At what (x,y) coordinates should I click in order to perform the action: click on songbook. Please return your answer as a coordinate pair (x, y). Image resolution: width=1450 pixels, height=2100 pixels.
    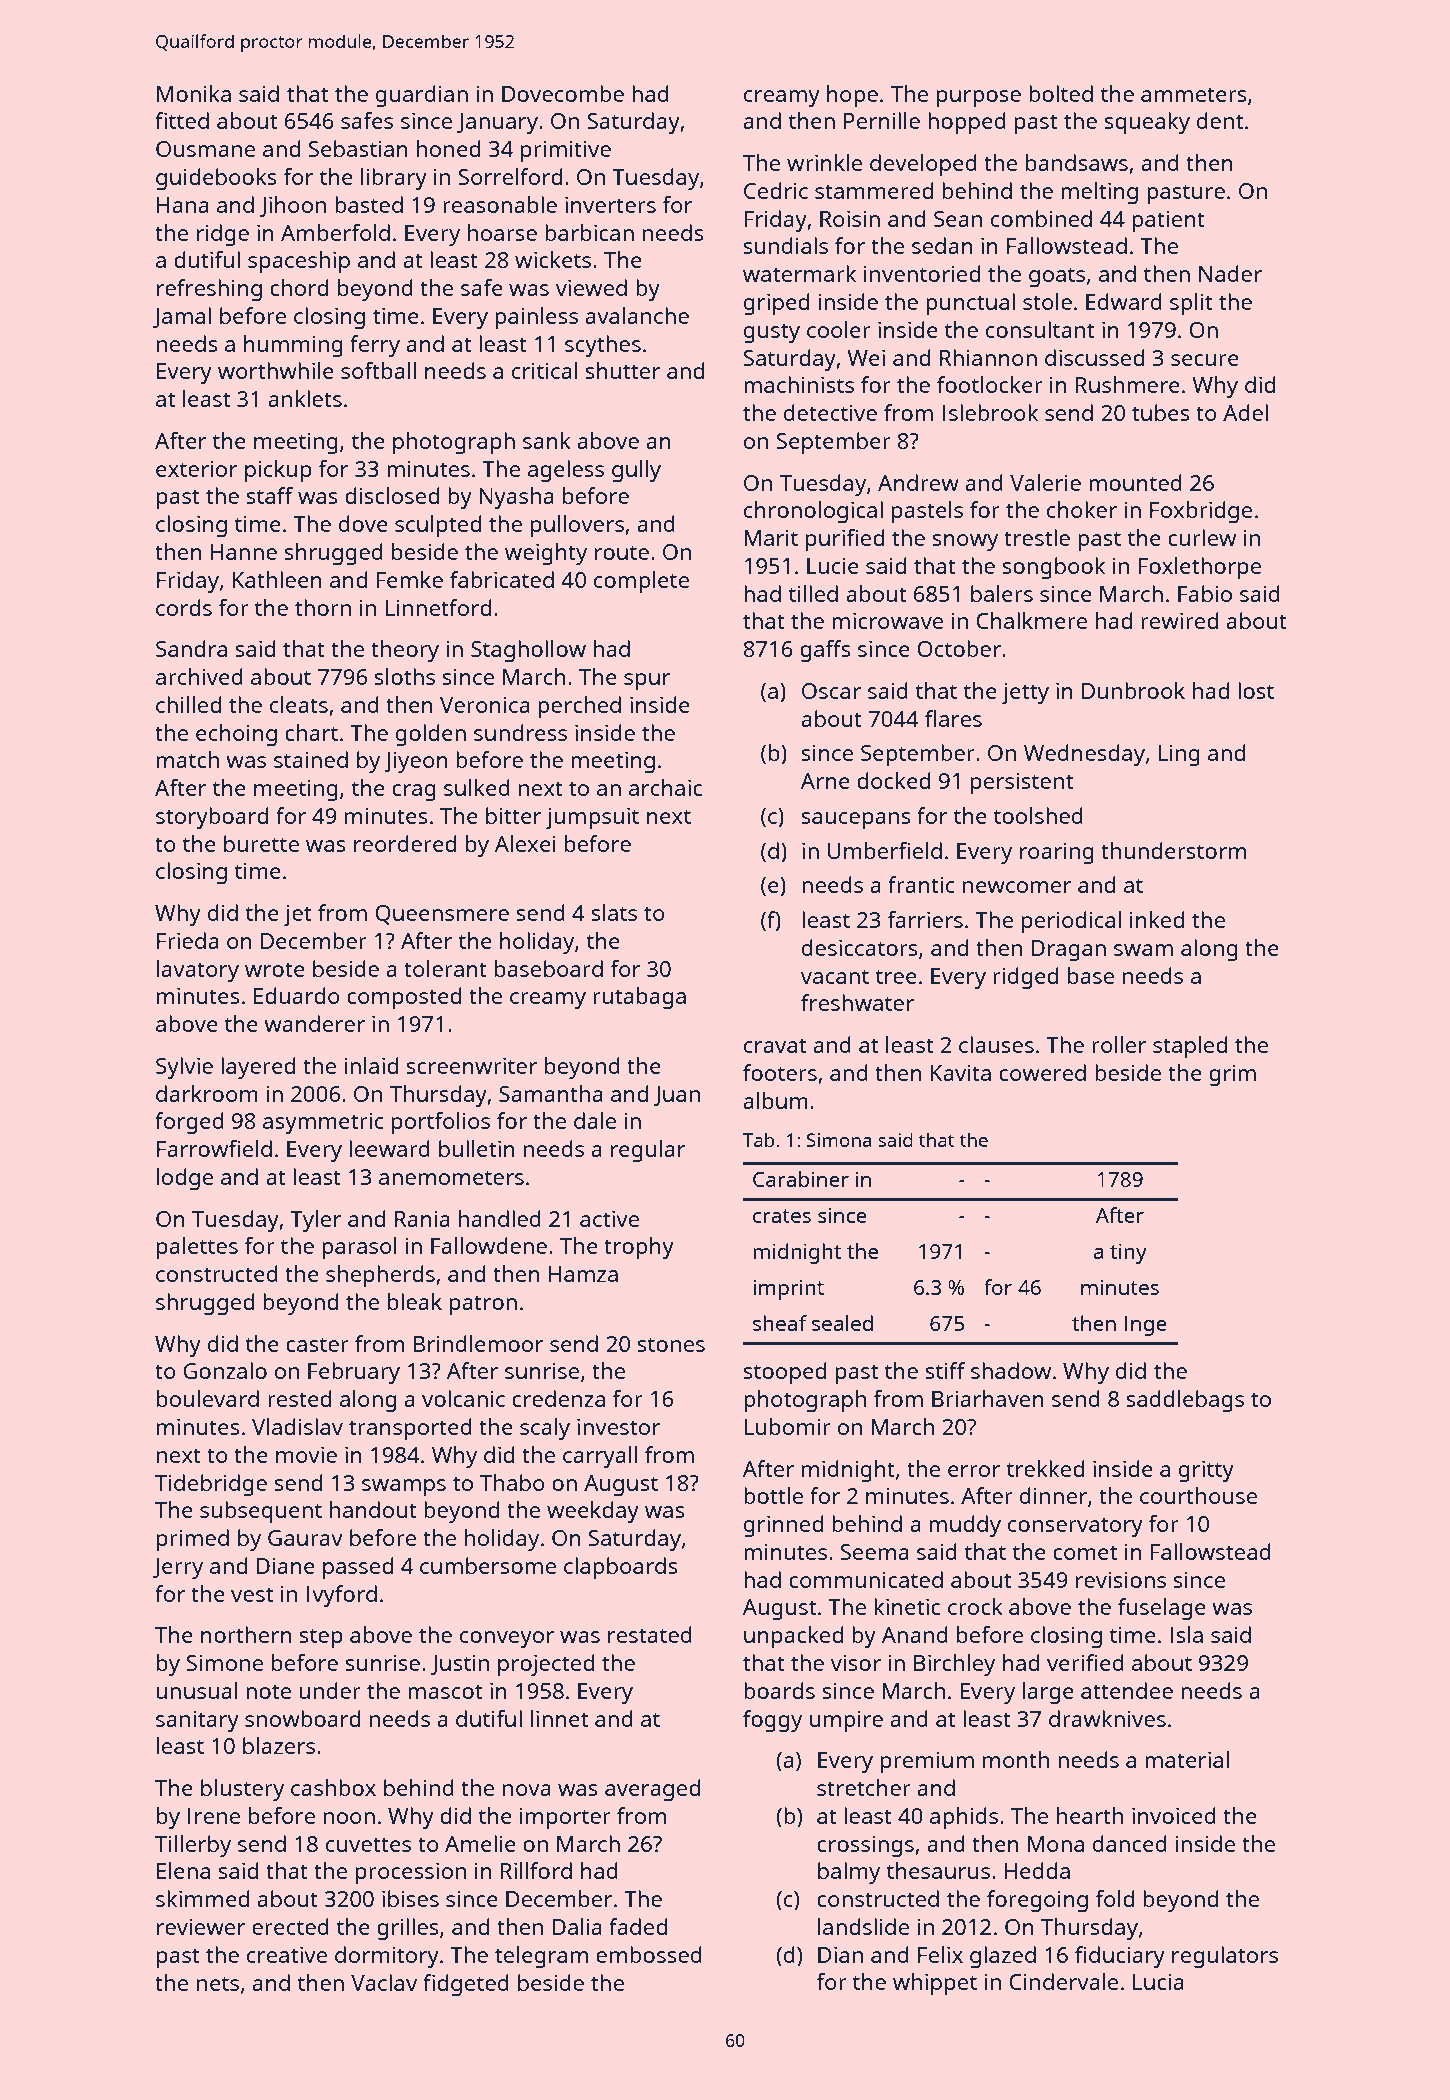
    Looking at the image, I should click on (1053, 568).
